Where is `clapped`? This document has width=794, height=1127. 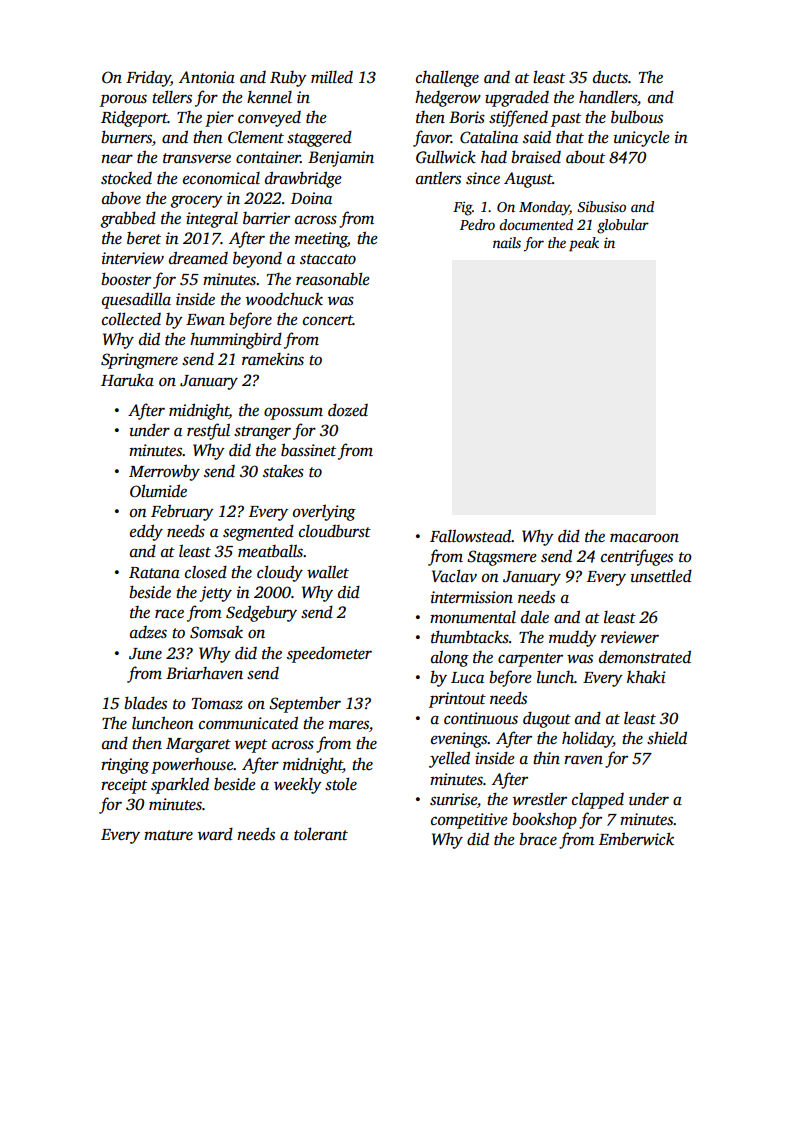 clapped is located at coordinates (598, 800).
